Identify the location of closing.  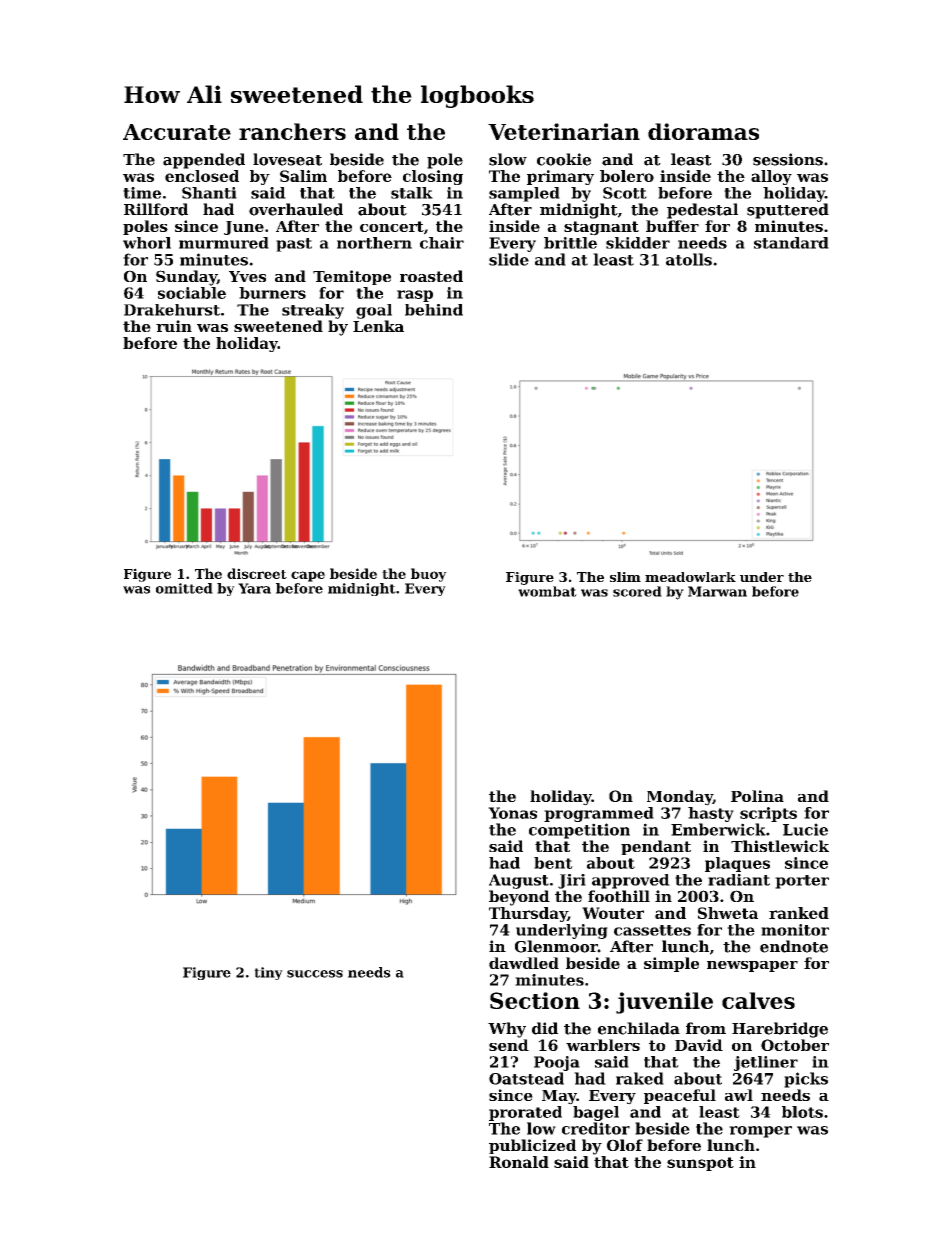
(433, 177).
